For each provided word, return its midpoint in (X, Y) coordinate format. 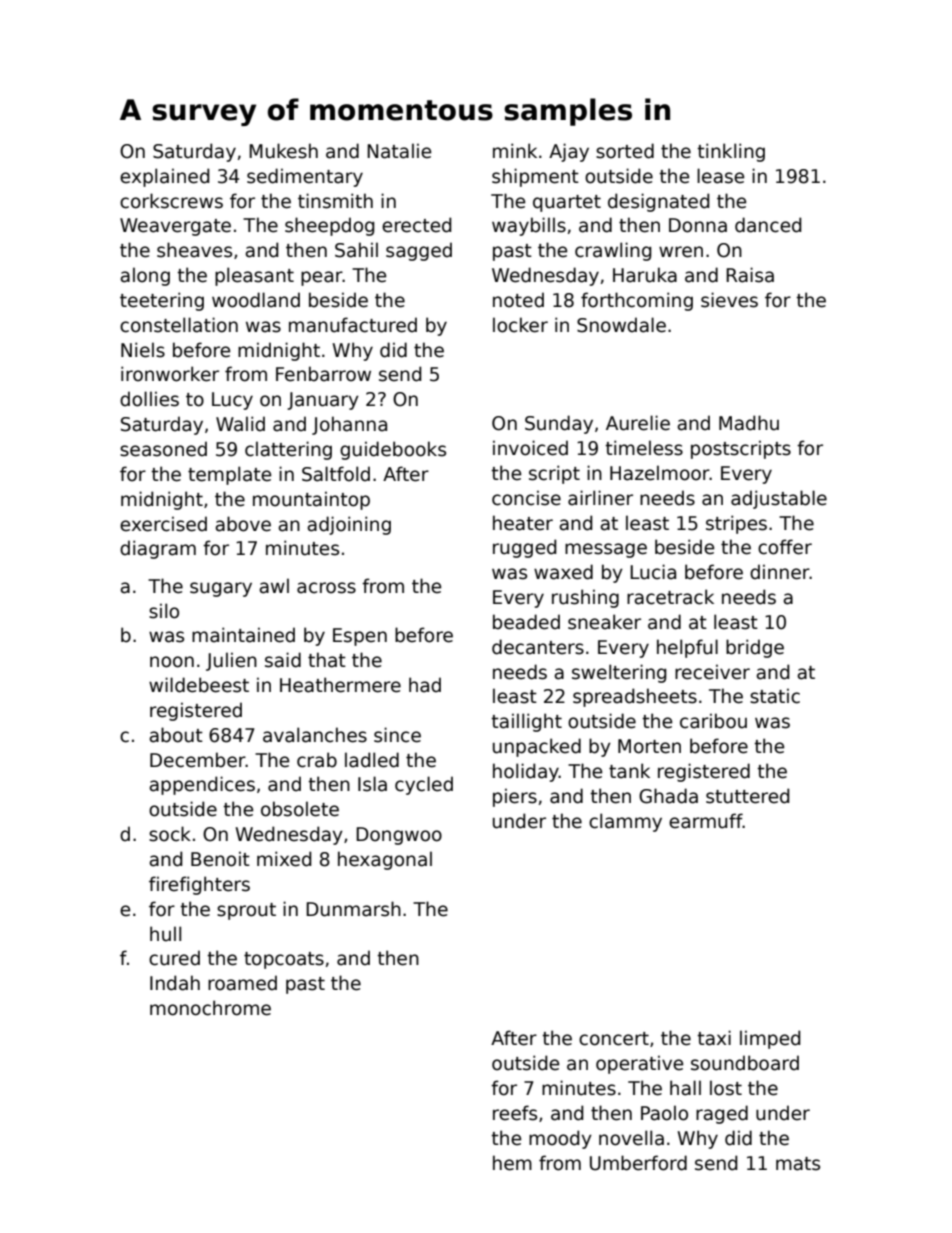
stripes (736, 524)
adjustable (779, 499)
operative (639, 1064)
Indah (175, 983)
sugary (221, 589)
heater (523, 523)
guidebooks (393, 450)
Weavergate (175, 227)
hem (512, 1163)
